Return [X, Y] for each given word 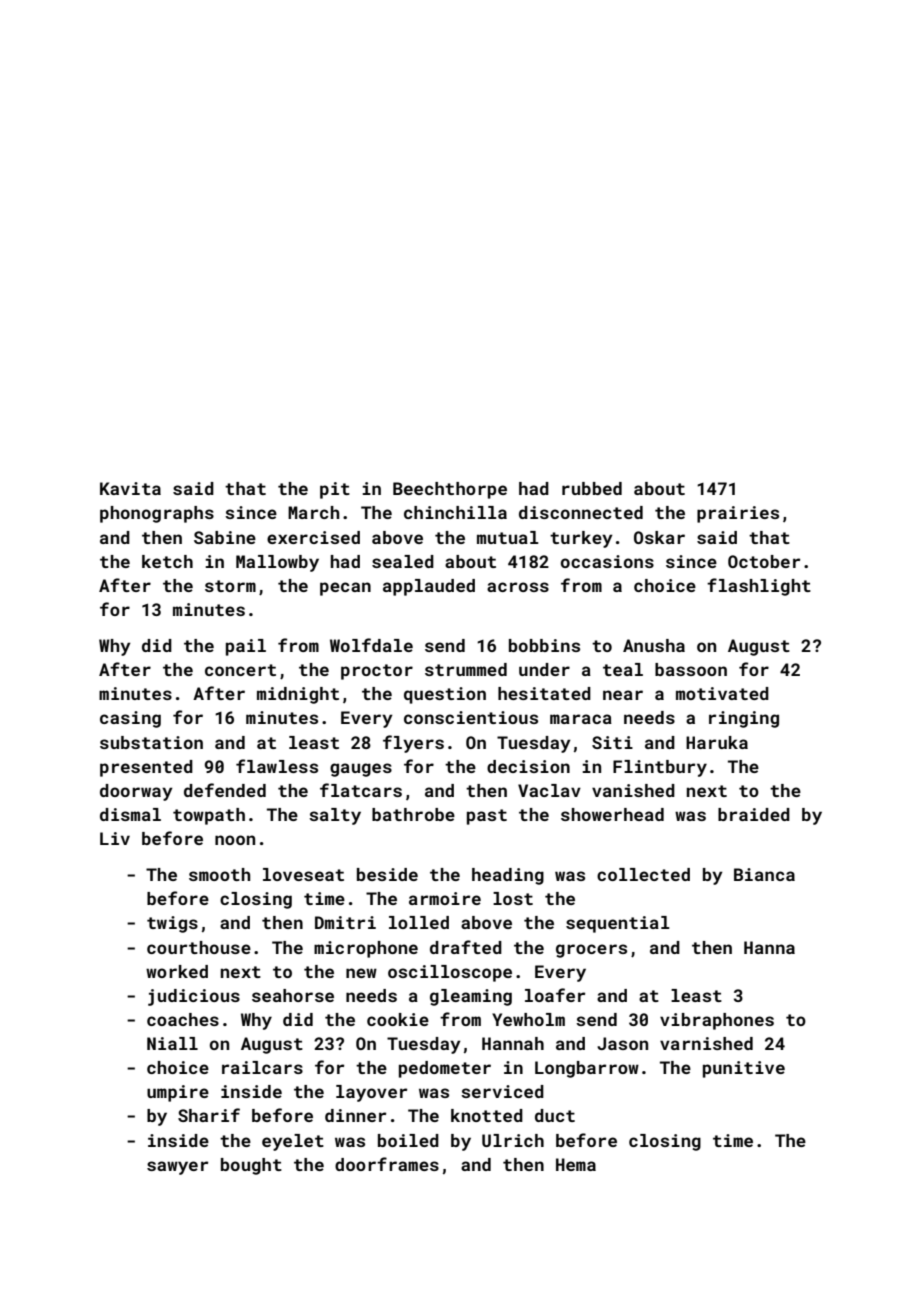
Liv [115, 838]
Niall [172, 1043]
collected [643, 874]
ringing [744, 719]
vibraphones [717, 1021]
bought [251, 1166]
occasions [607, 561]
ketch [167, 561]
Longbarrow [587, 1069]
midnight [298, 695]
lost [513, 898]
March [313, 512]
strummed [466, 669]
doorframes [387, 1164]
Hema [576, 1164]
